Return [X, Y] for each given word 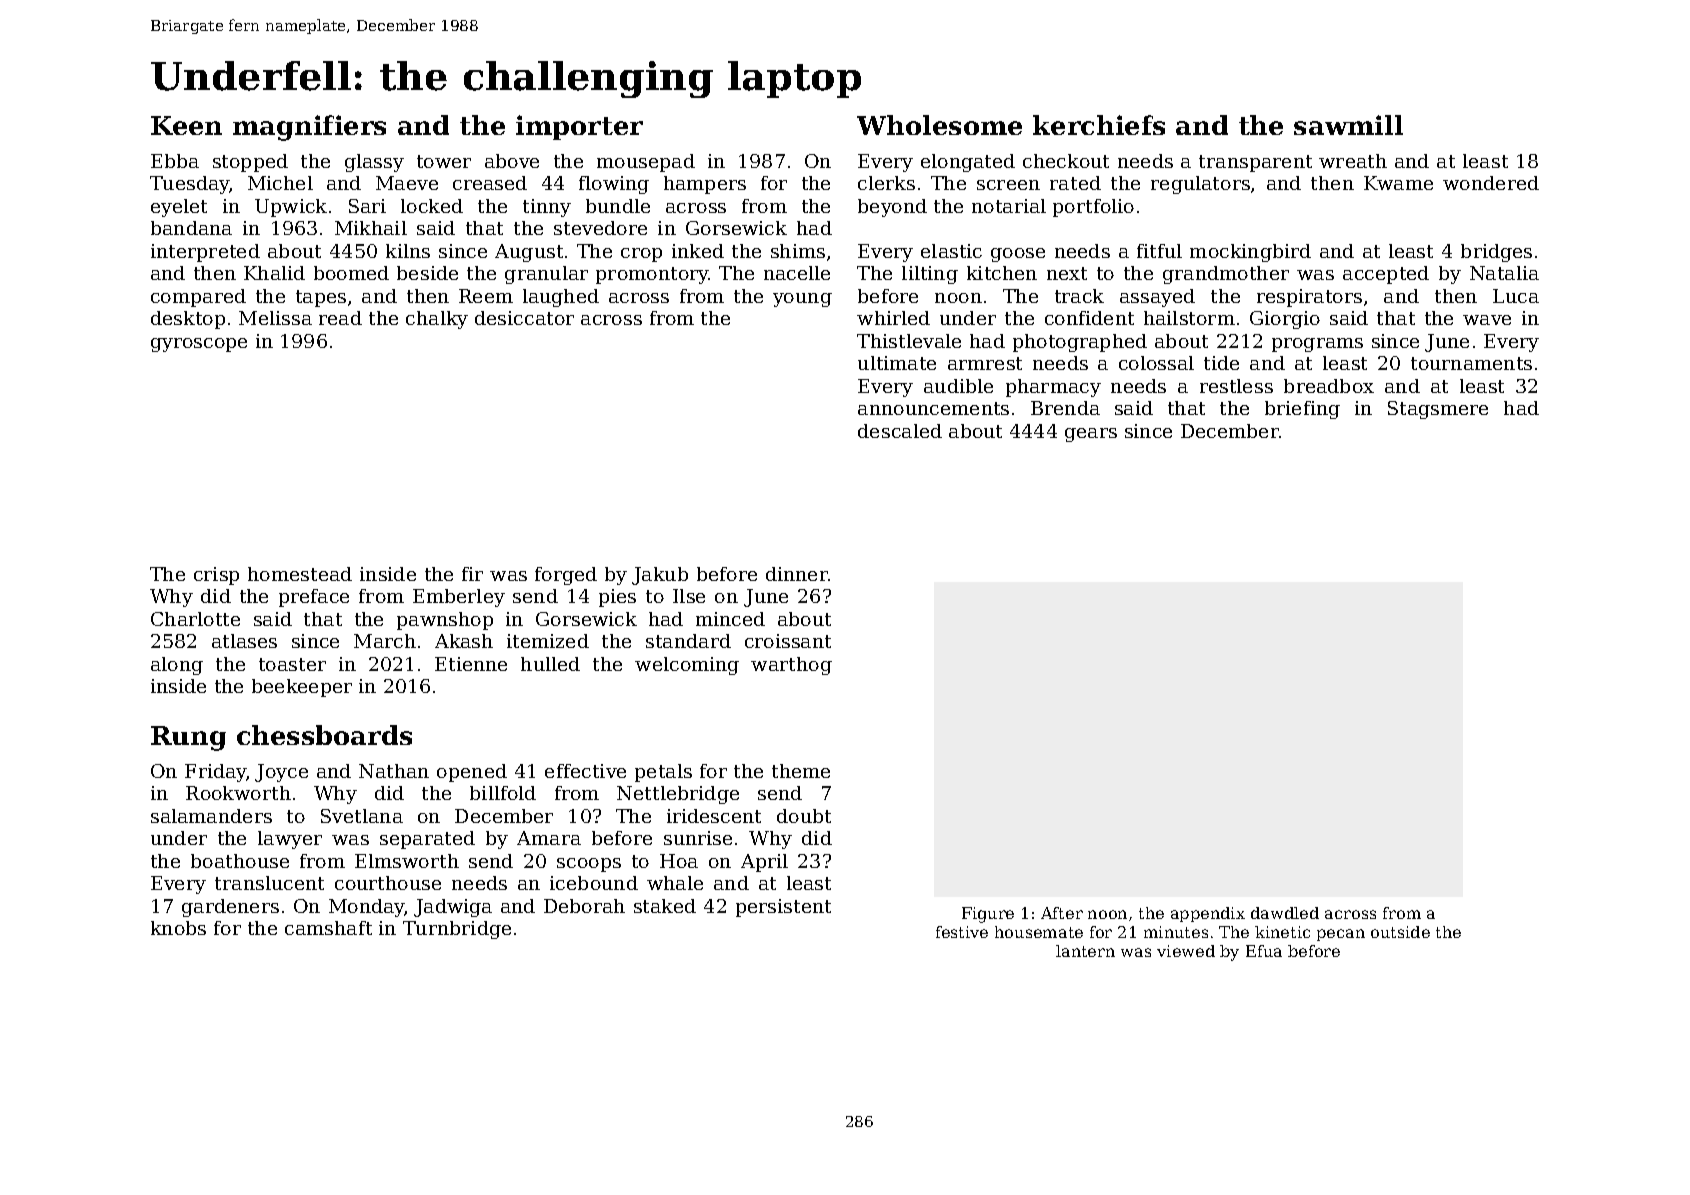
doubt [804, 816]
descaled [900, 431]
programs [1317, 345]
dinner [797, 574]
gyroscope [199, 345]
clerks [886, 183]
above [512, 161]
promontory [652, 275]
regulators [1200, 185]
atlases [244, 641]
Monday [367, 908]
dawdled [1285, 913]
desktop [188, 320]
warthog [791, 666]
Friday [216, 773]
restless [1236, 386]
